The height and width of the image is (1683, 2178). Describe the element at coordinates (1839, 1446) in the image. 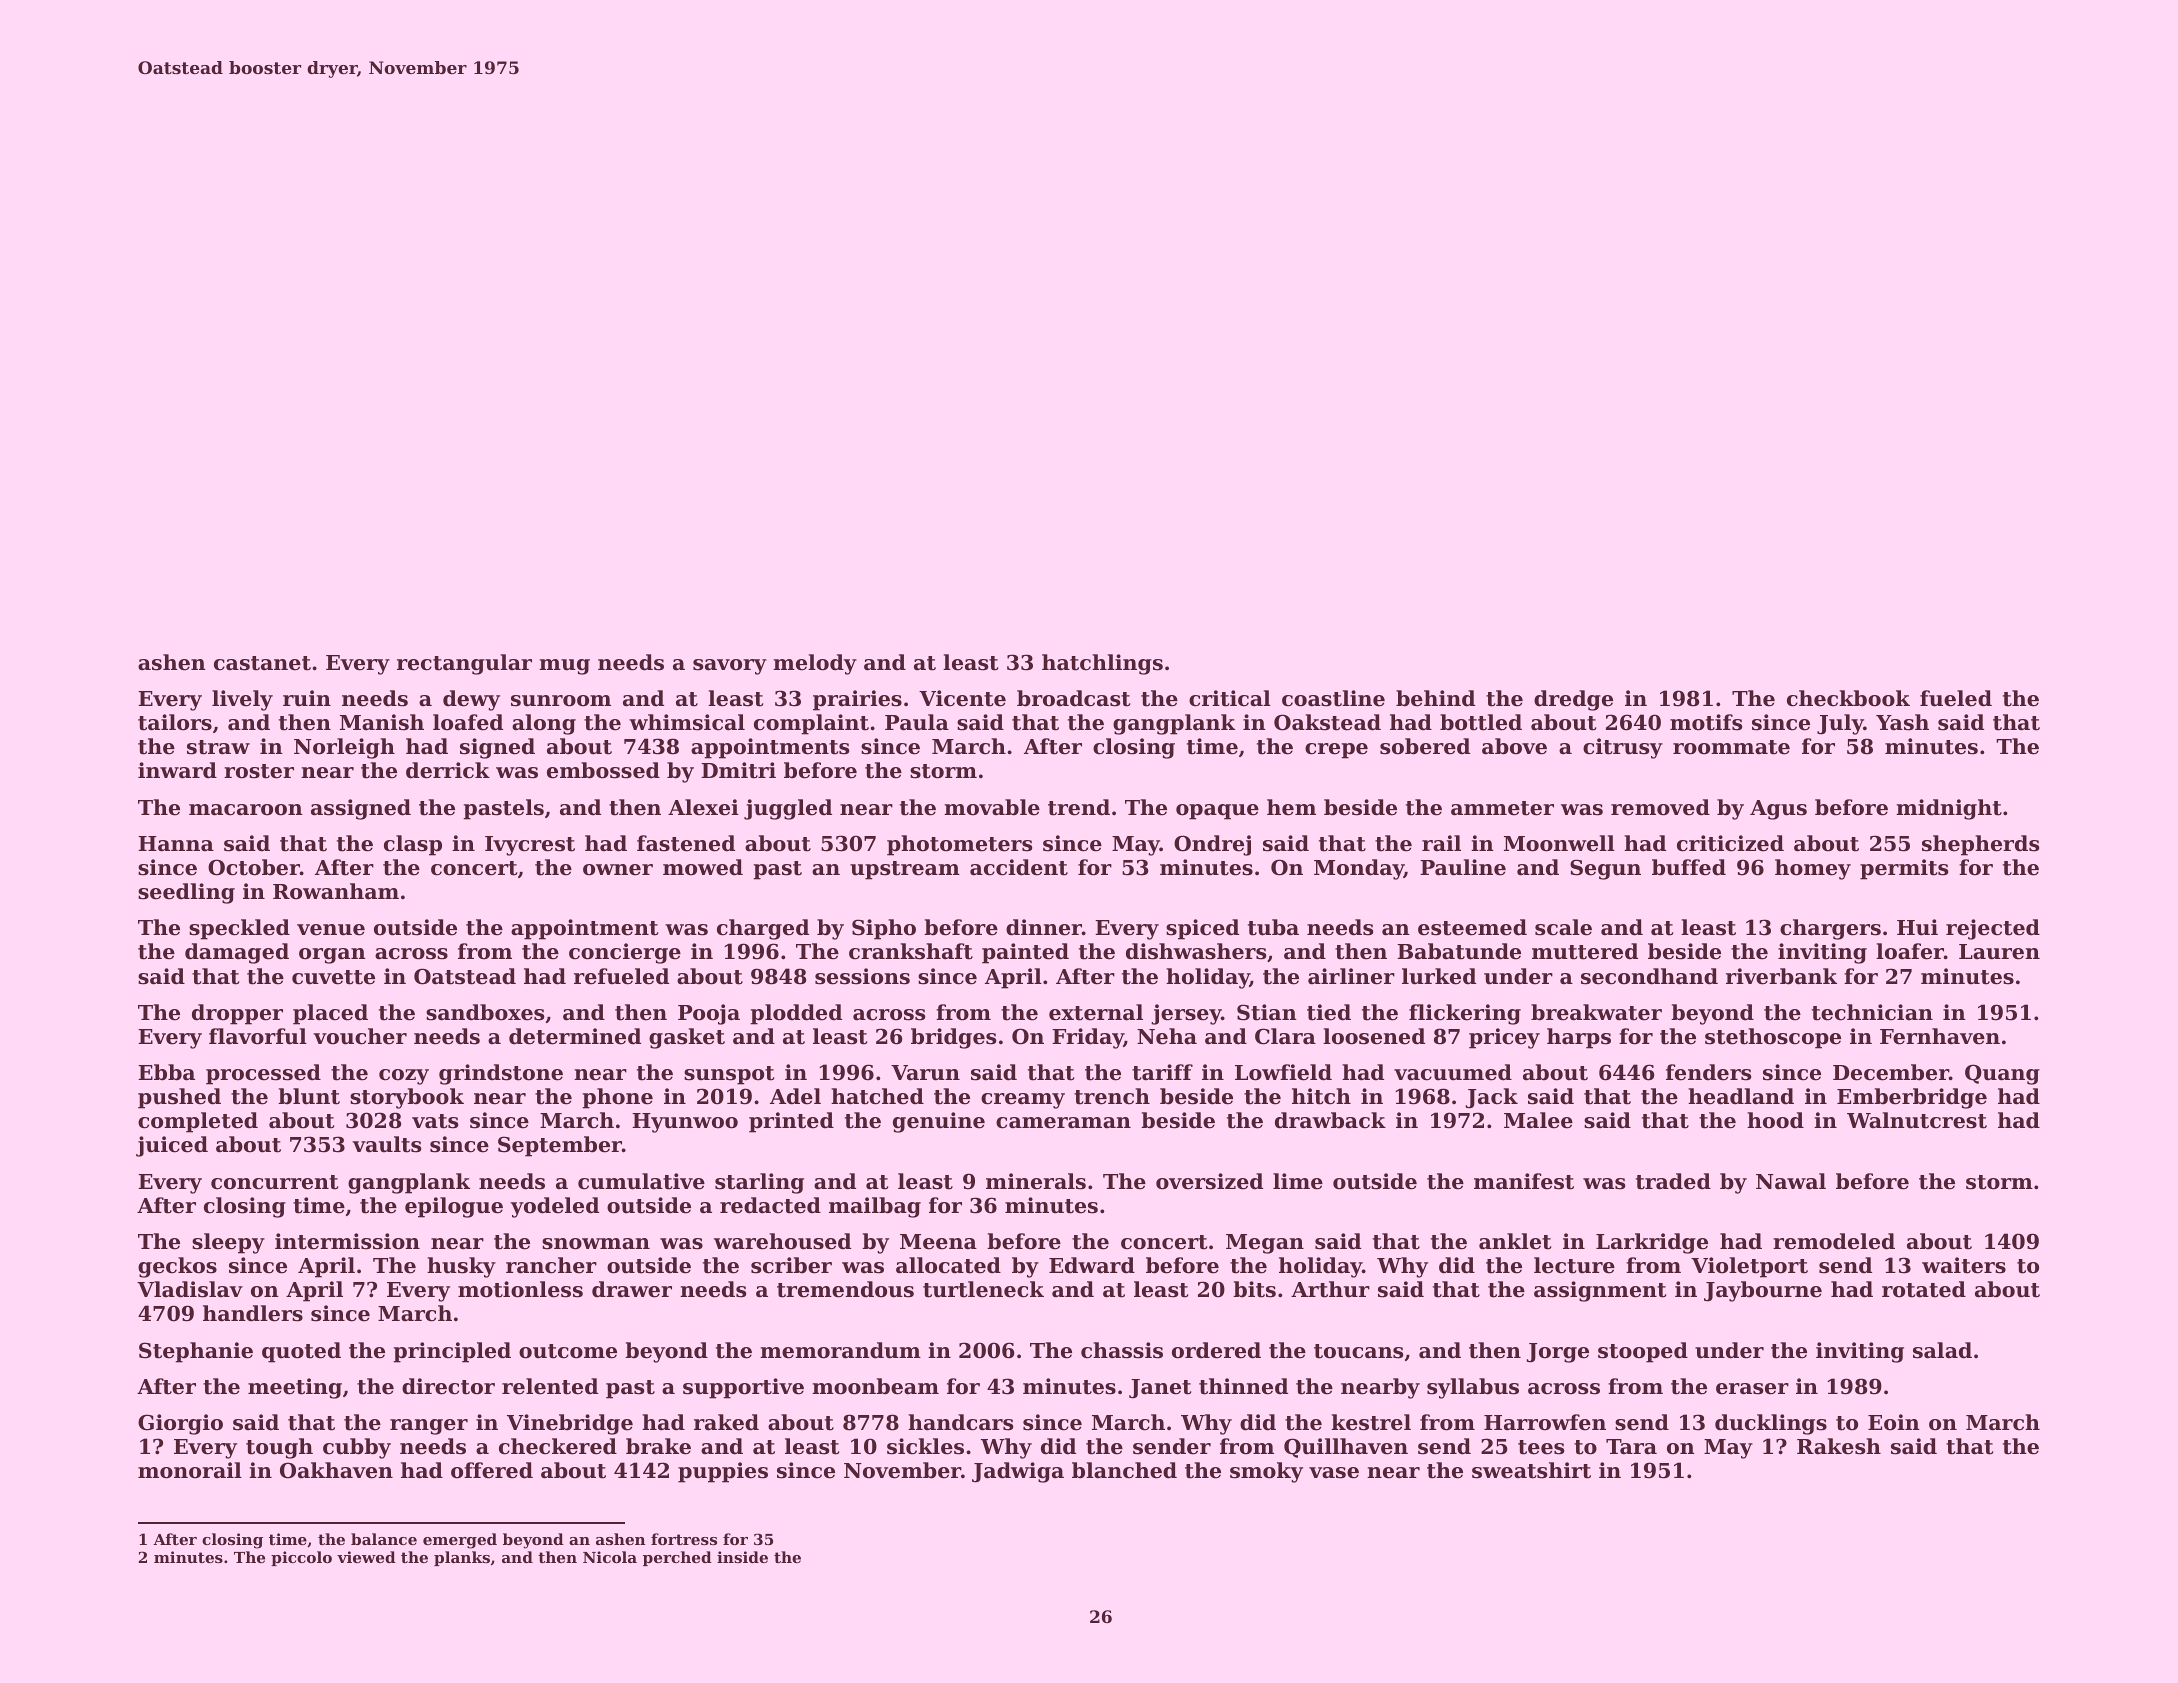

I see `Rakesh` at that location.
